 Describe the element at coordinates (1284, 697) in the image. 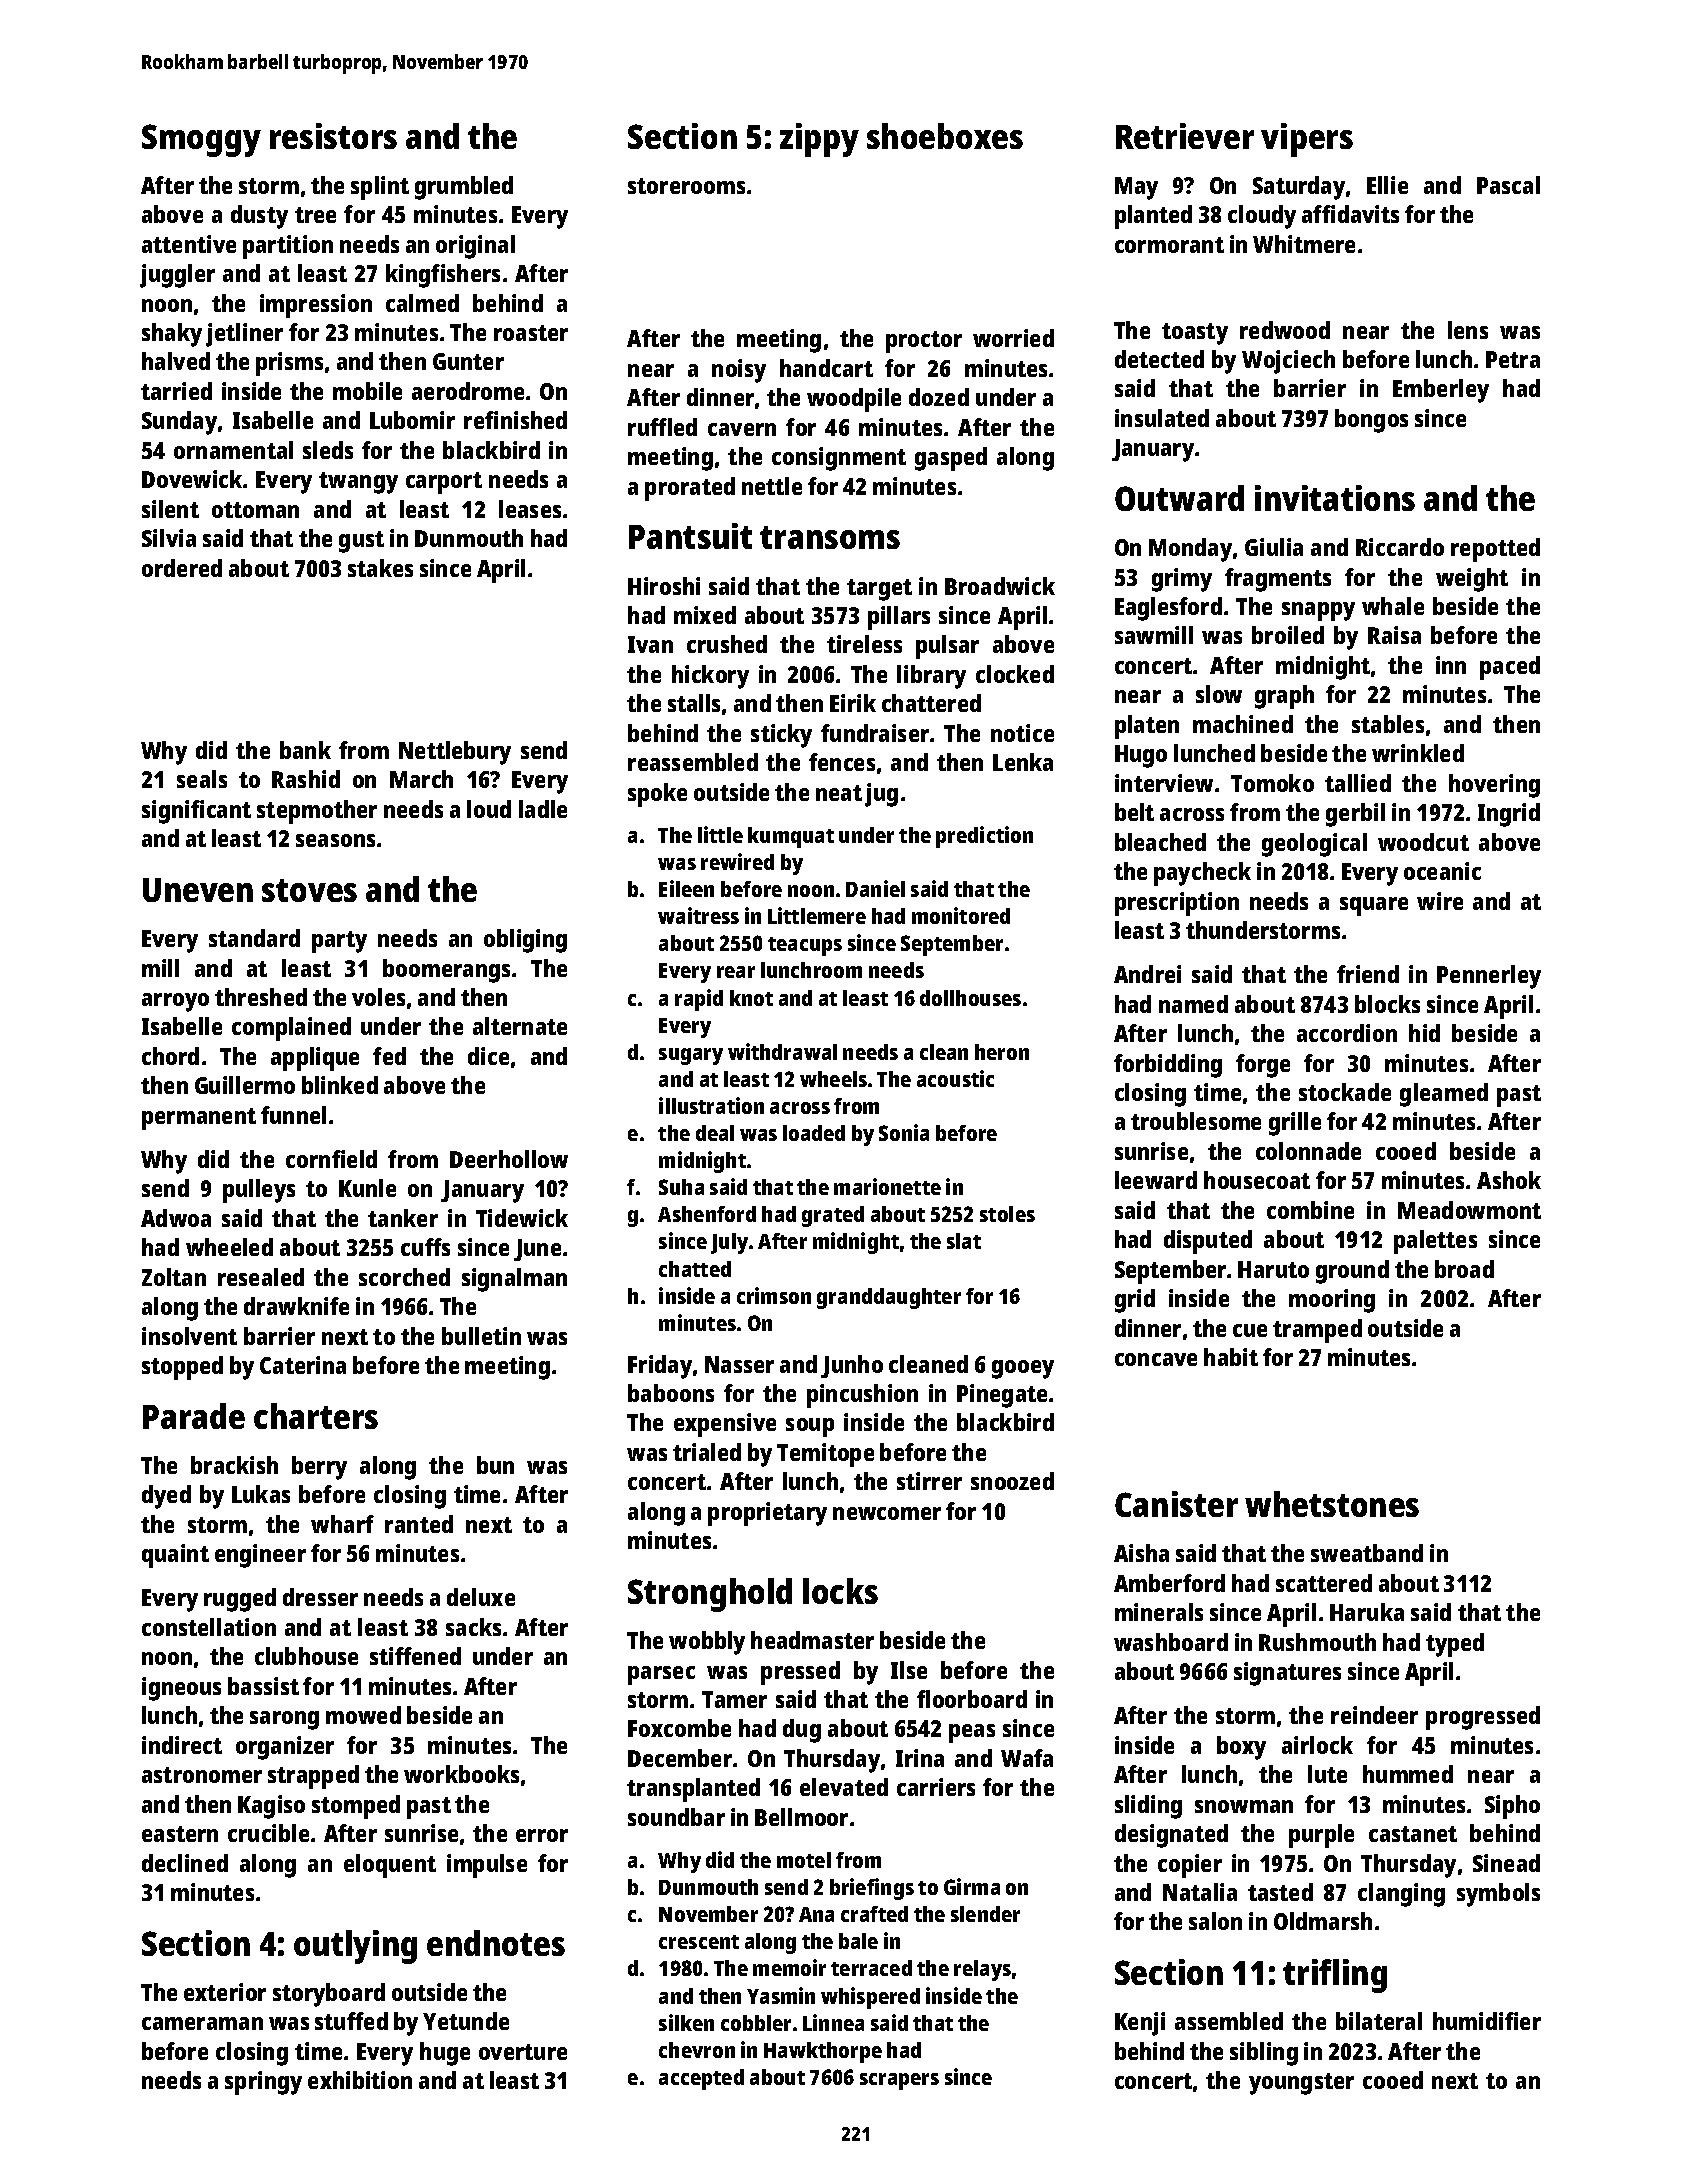

I see `graph` at that location.
